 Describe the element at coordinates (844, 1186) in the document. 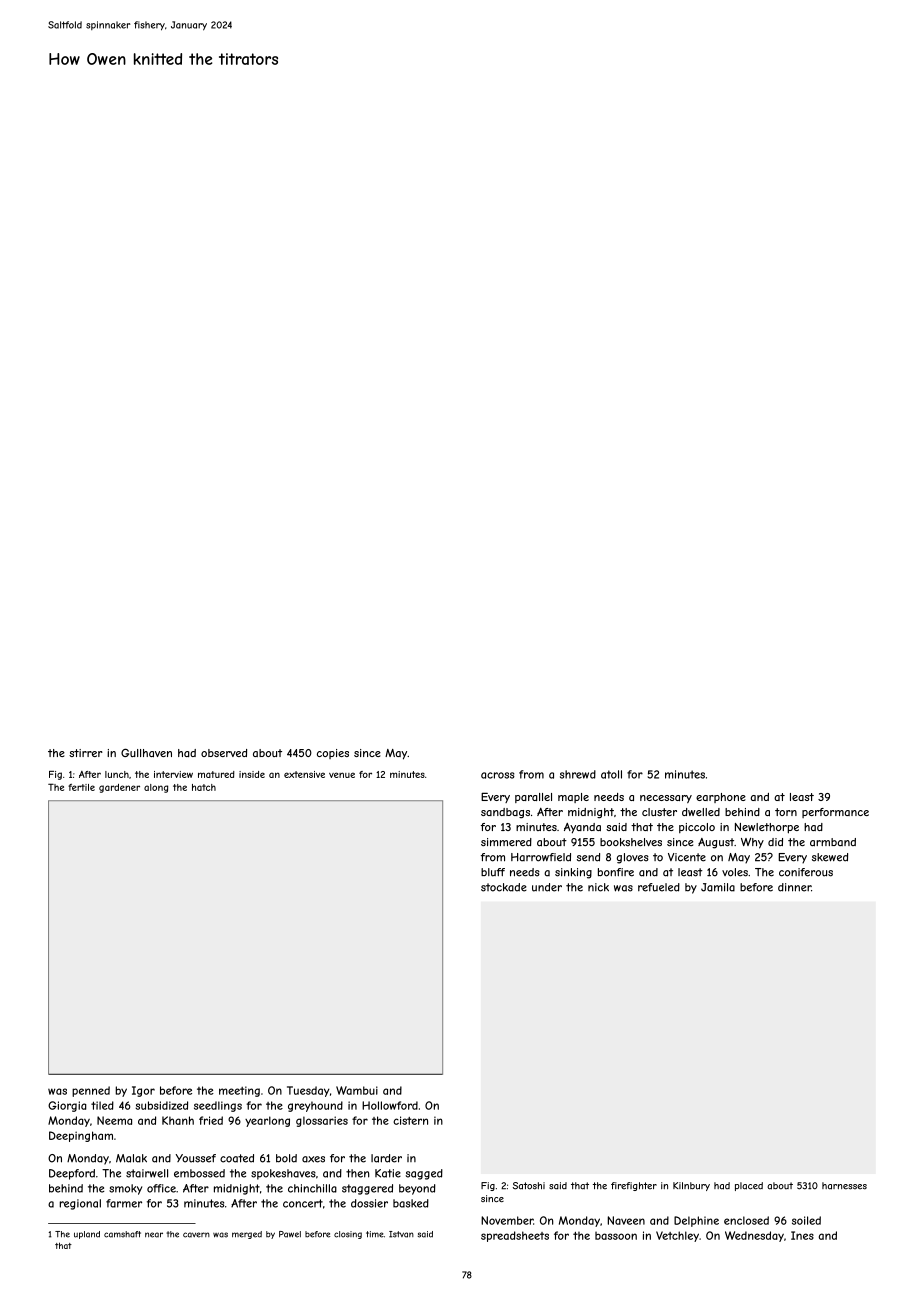

I see `harnesses` at that location.
